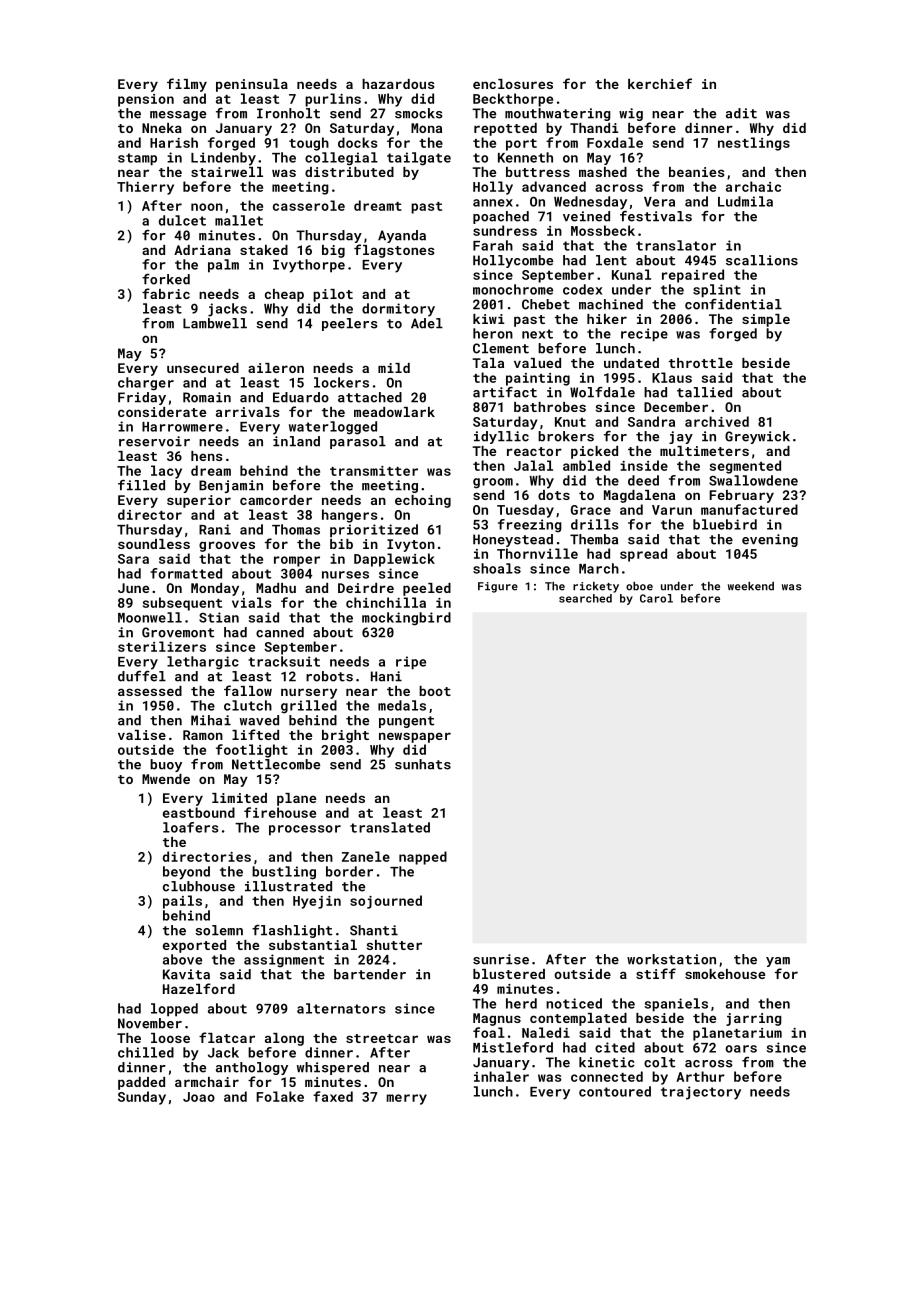 This screenshot has width=924, height=1308. Describe the element at coordinates (766, 320) in the screenshot. I see `simple` at that location.
